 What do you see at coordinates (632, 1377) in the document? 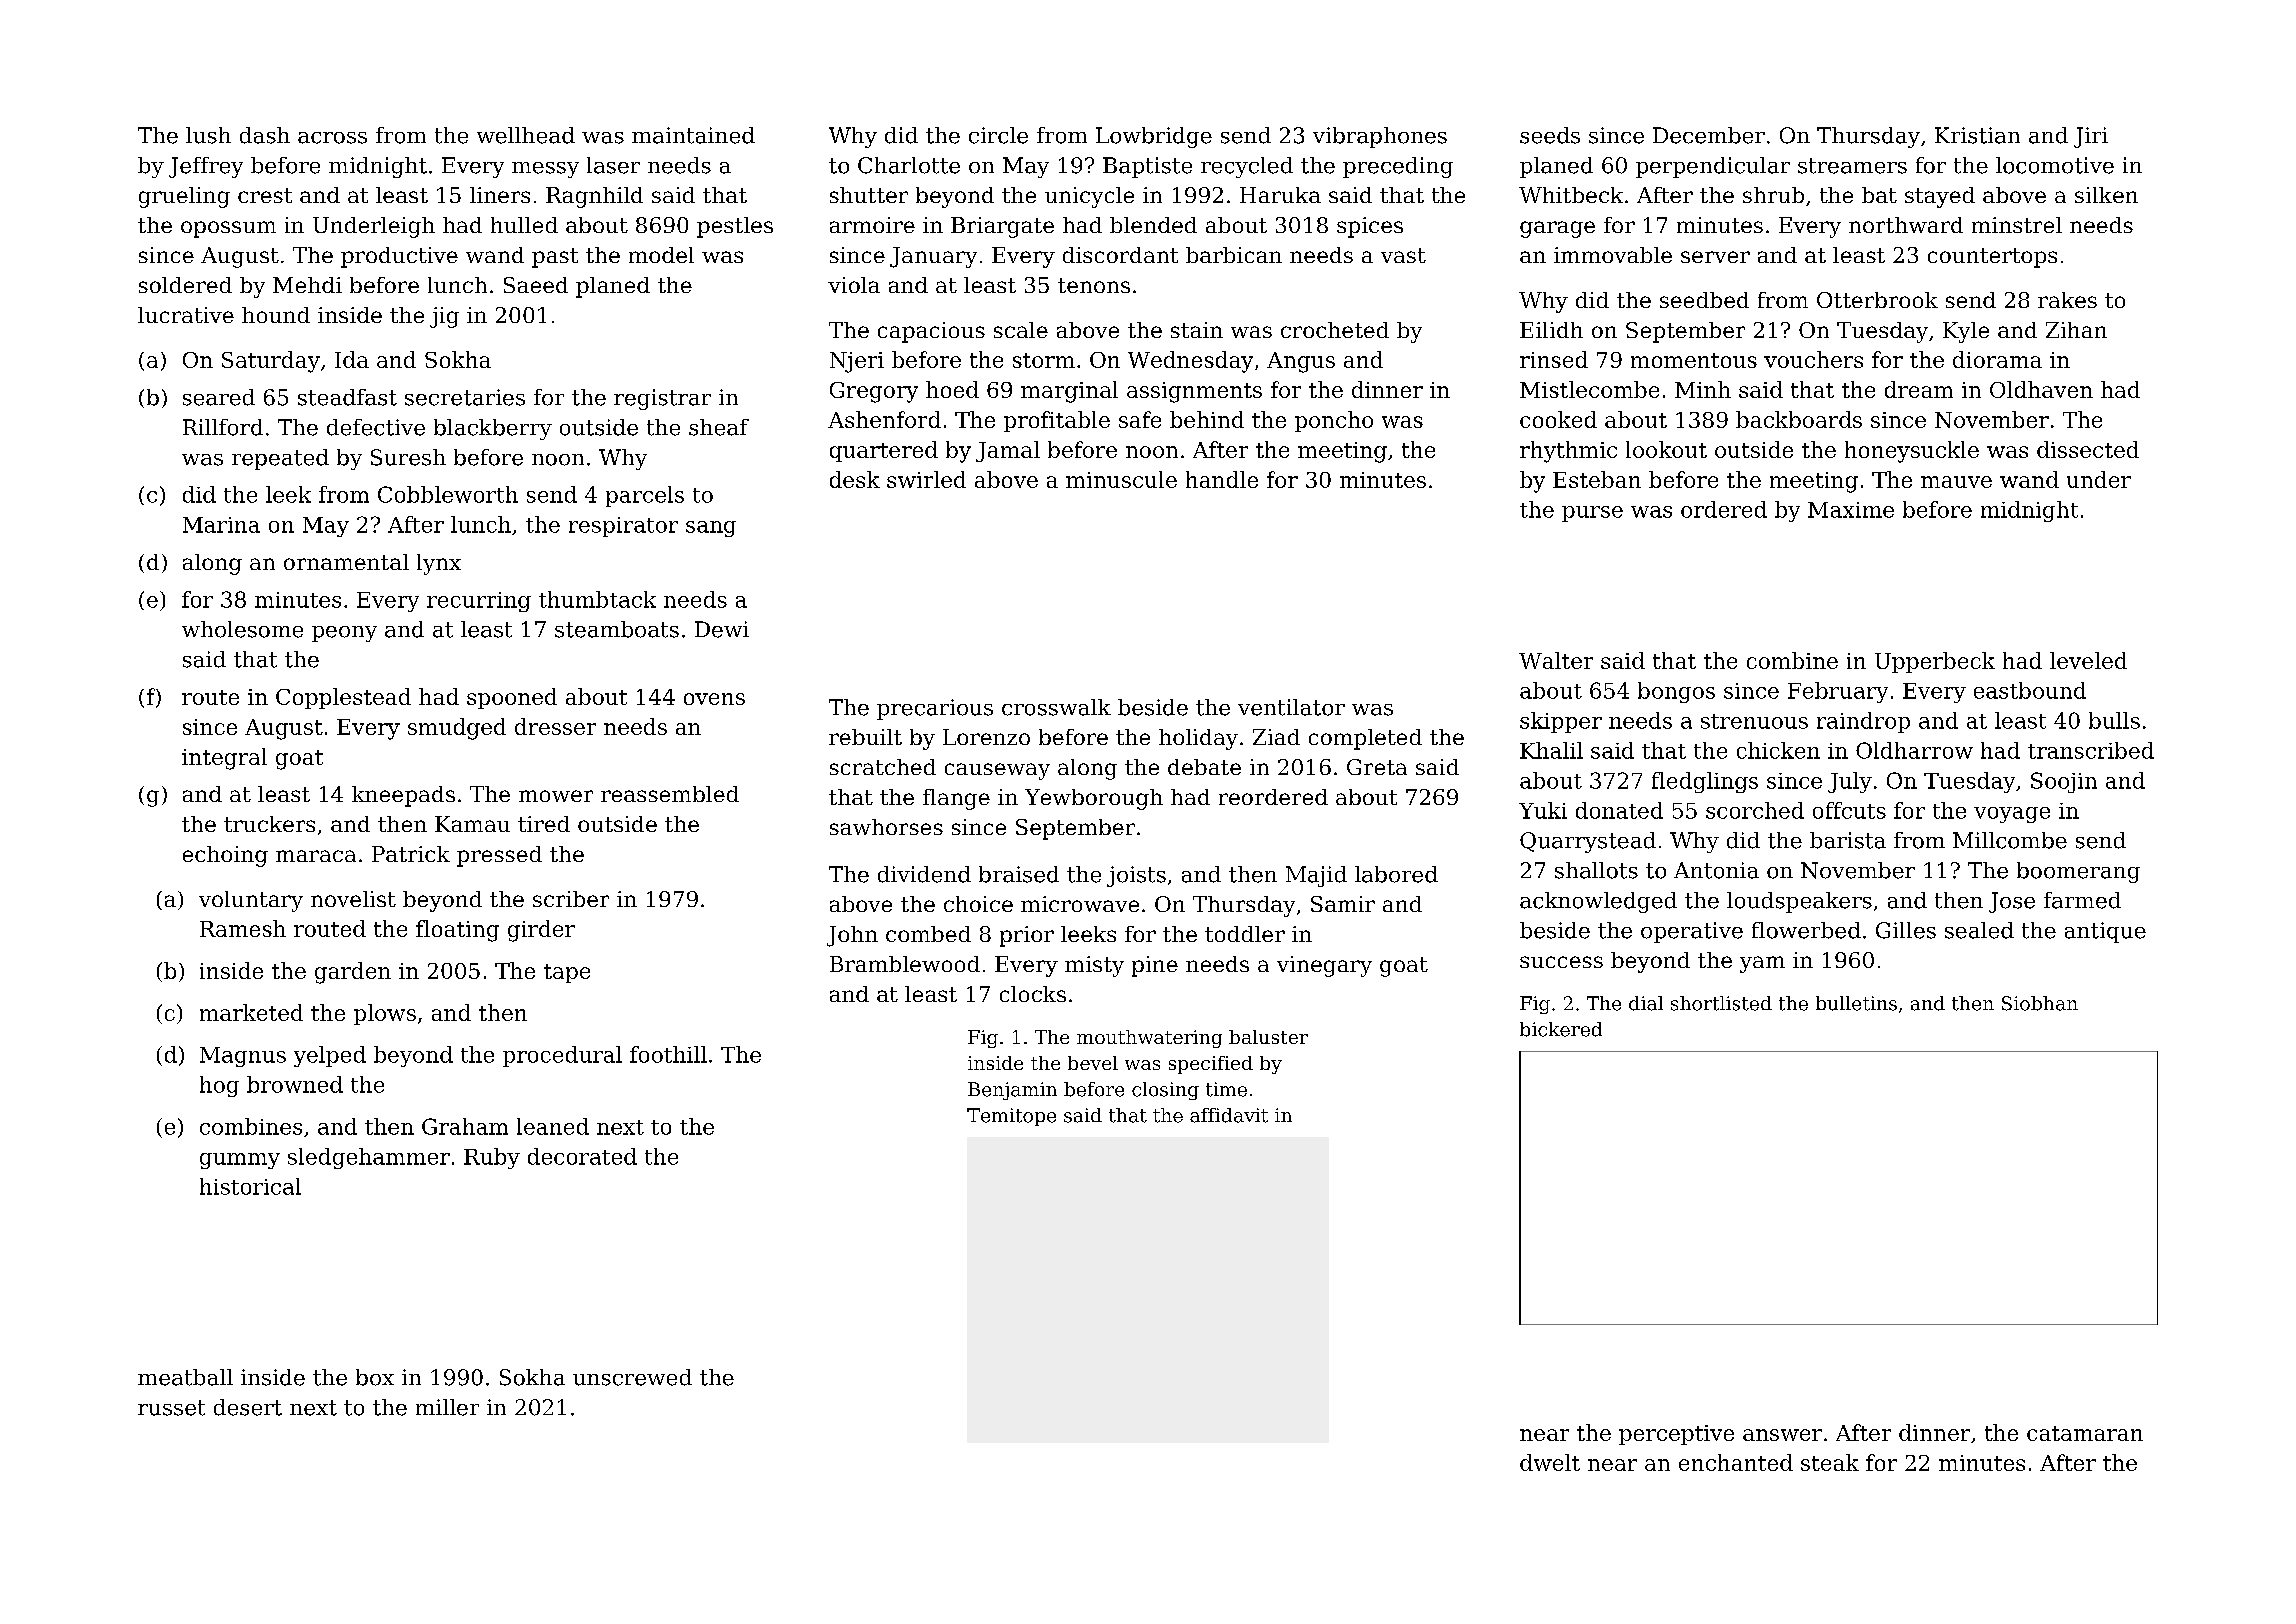
I see `unscrewed` at bounding box center [632, 1377].
